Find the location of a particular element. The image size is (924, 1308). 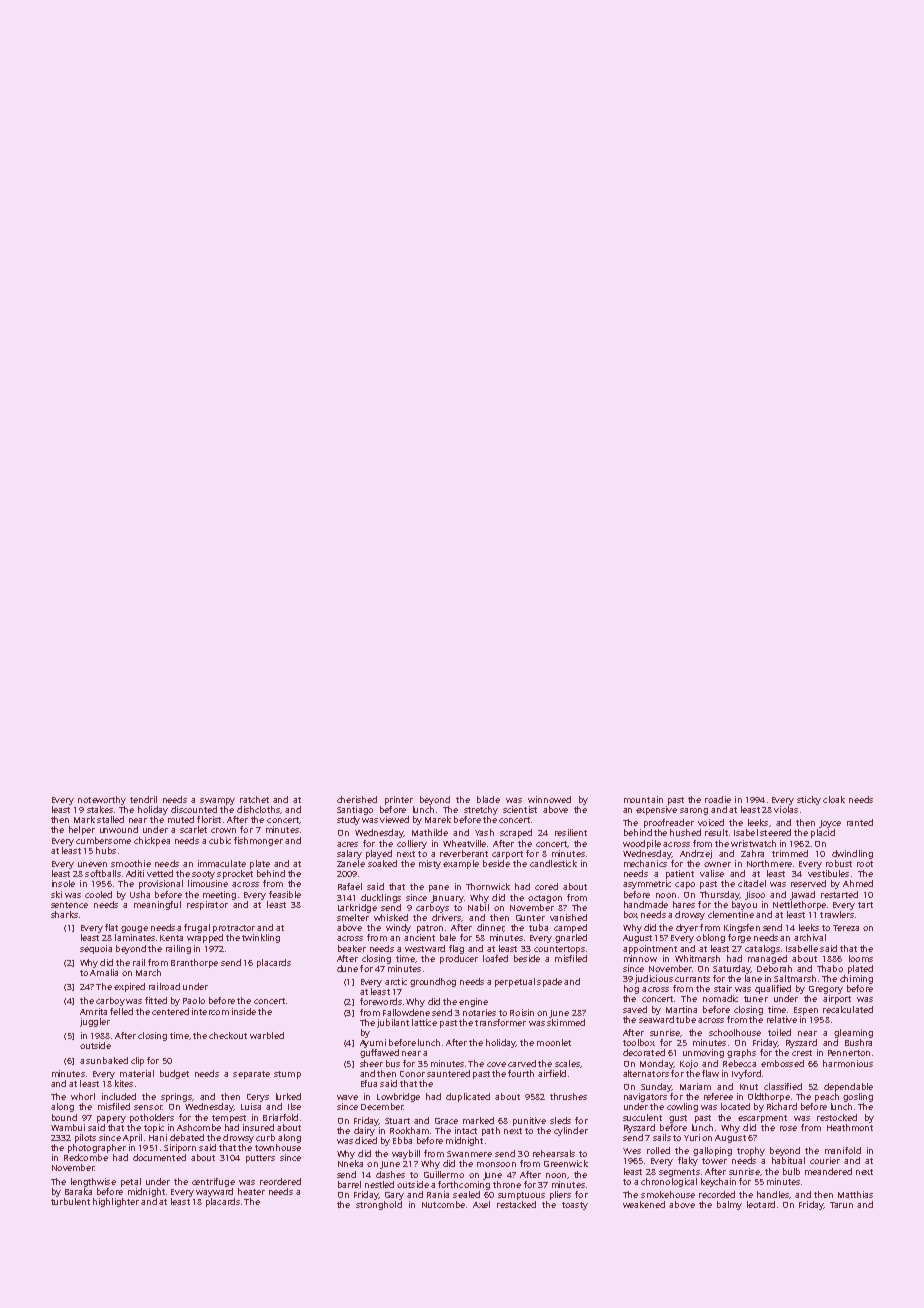

printer is located at coordinates (399, 800).
